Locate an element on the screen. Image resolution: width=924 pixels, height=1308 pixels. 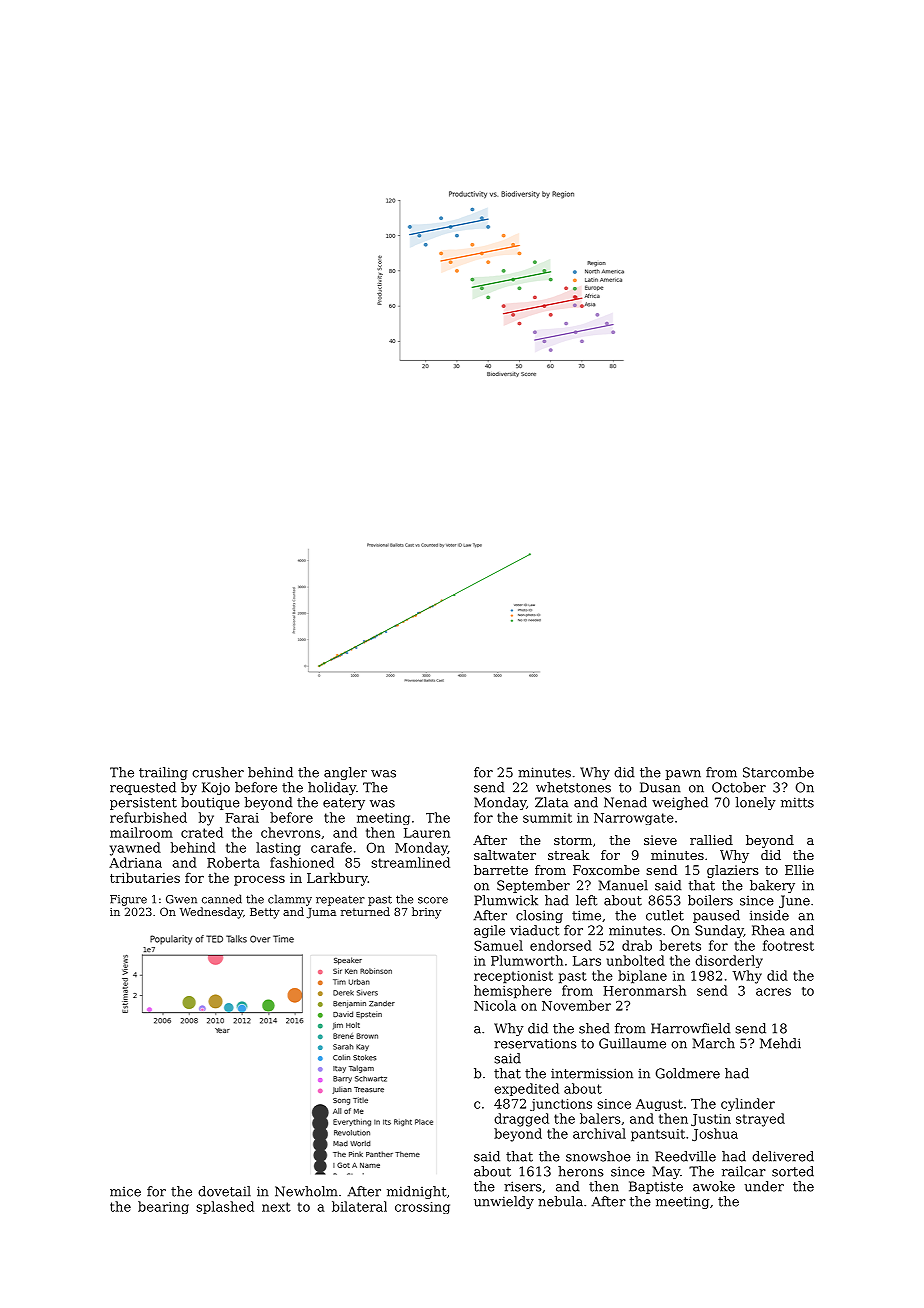
Plumwick is located at coordinates (506, 900).
